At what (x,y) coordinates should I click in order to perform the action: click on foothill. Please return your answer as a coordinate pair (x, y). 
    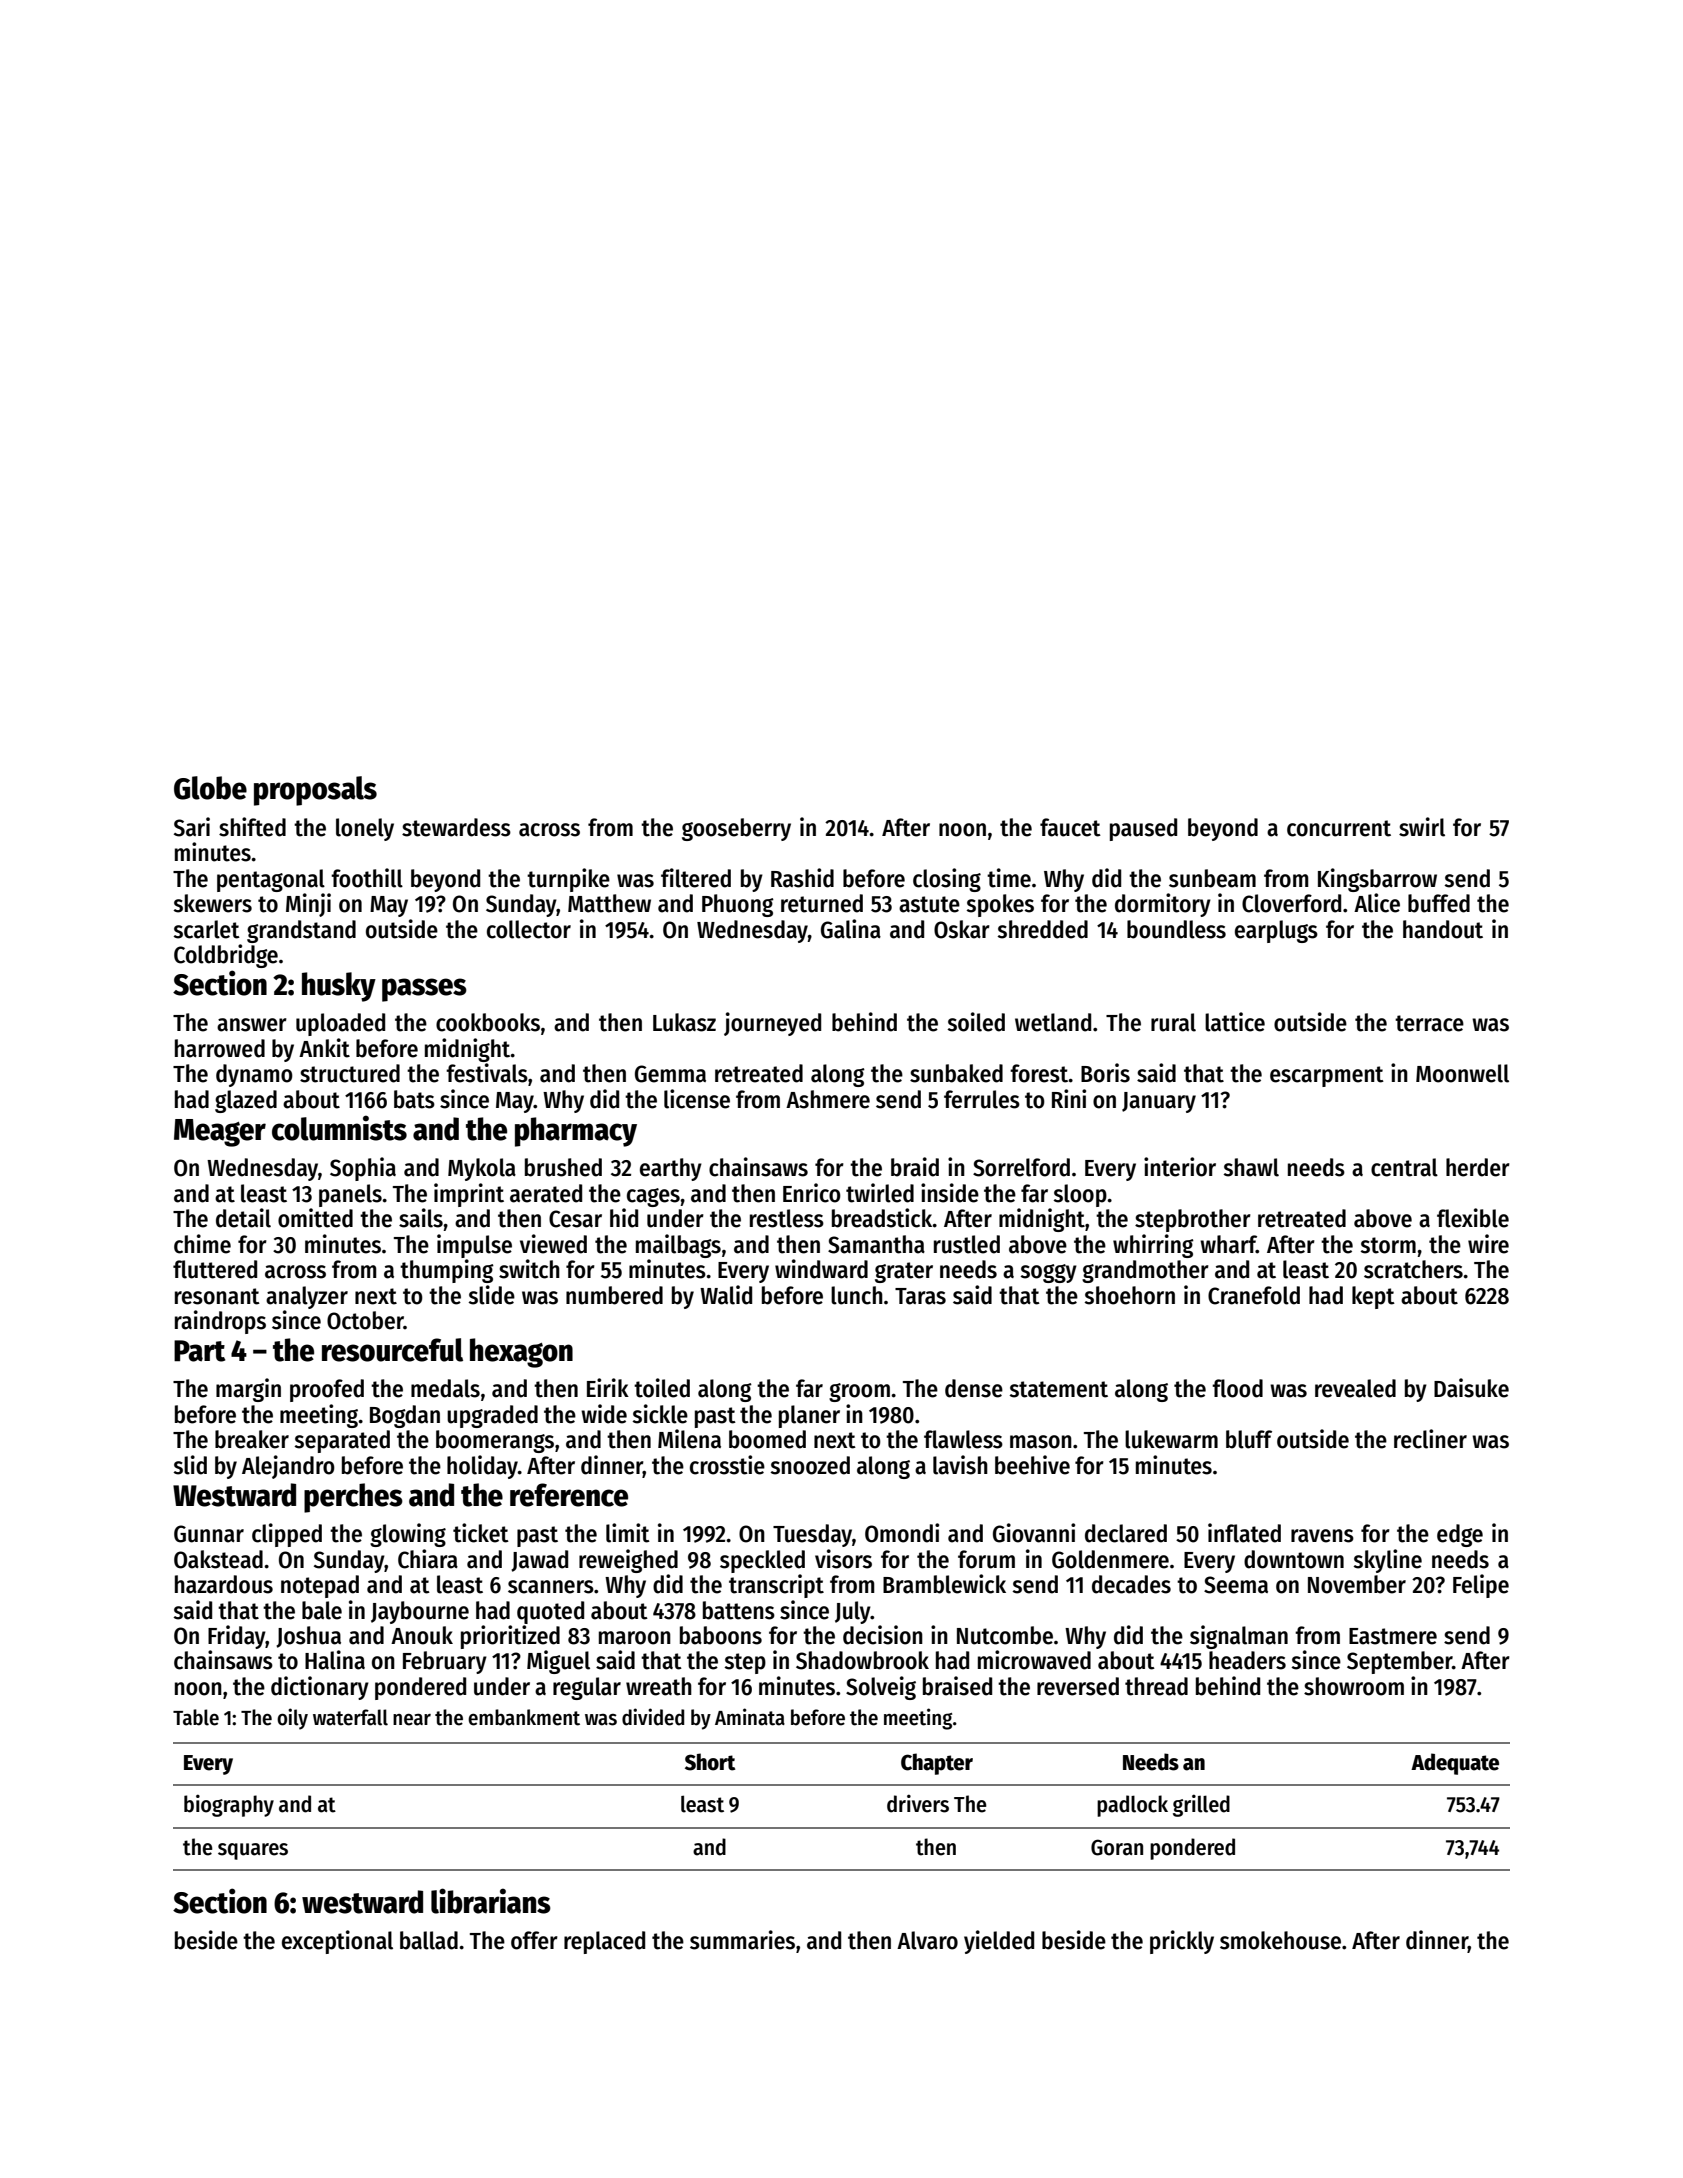
    Looking at the image, I should click on (367, 878).
